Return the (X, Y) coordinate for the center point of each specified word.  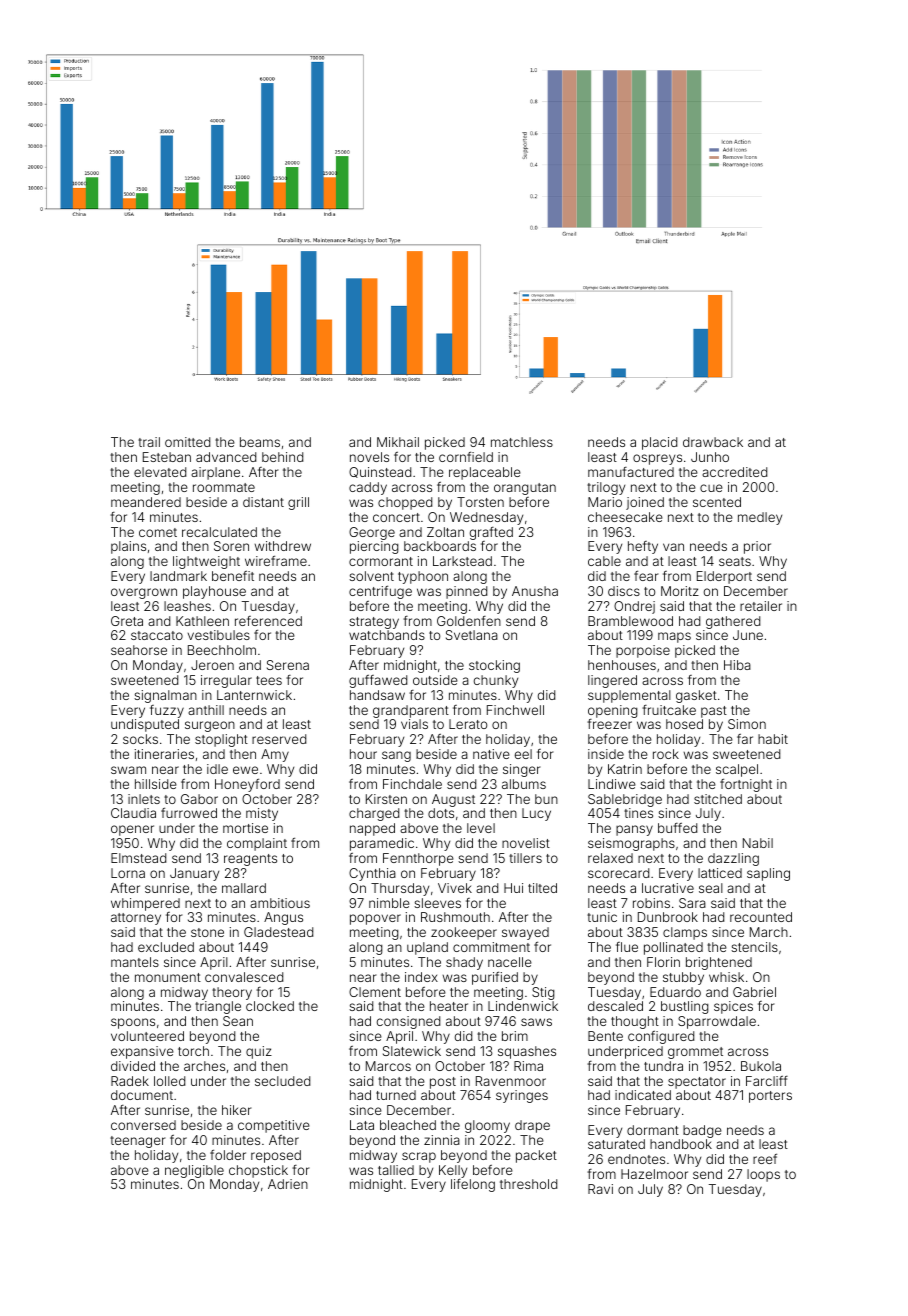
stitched (718, 799)
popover (375, 919)
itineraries (164, 754)
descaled (615, 1006)
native (491, 754)
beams (260, 442)
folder (228, 1155)
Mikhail (398, 442)
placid (659, 443)
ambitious (280, 903)
